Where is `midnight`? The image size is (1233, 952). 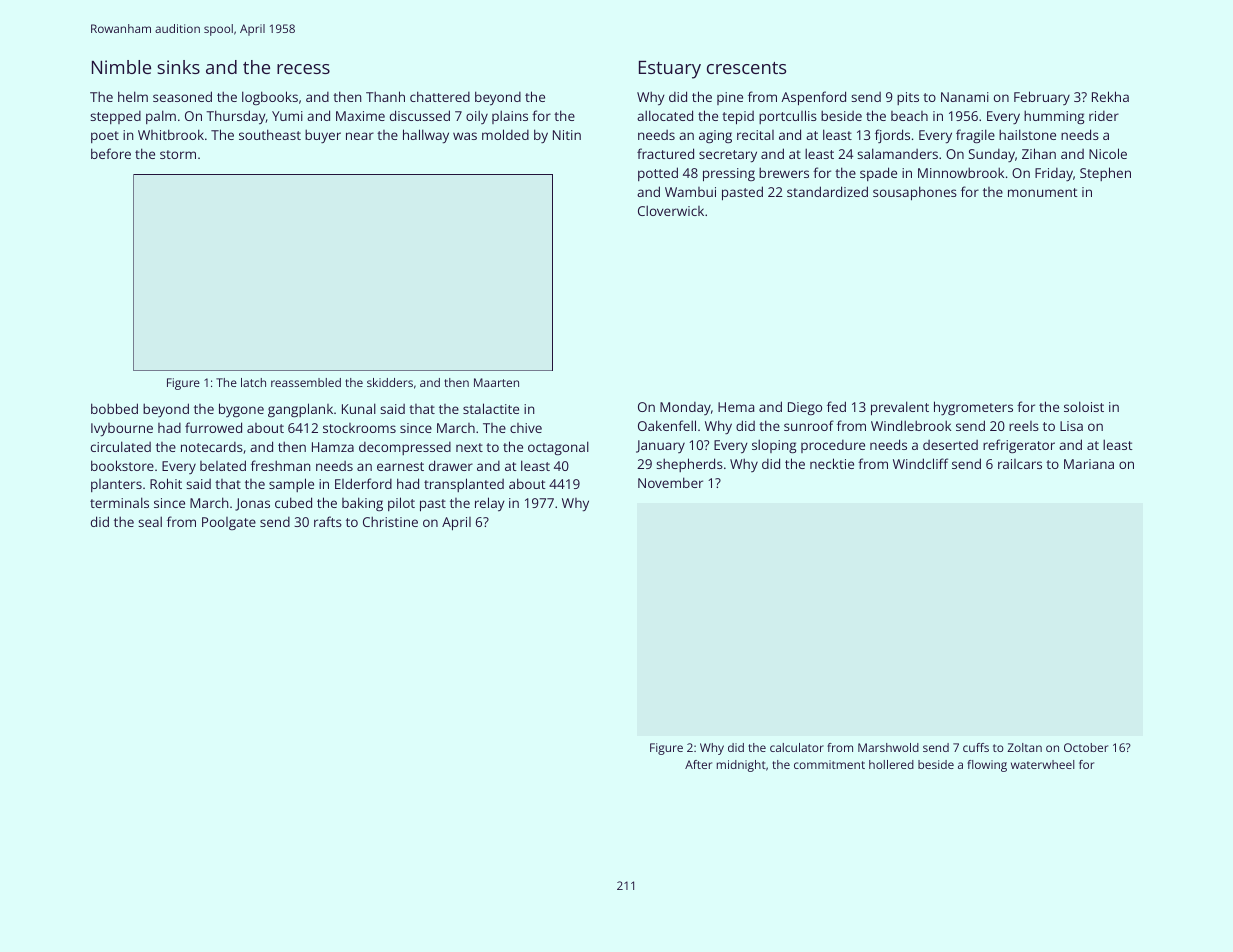
midnight is located at coordinates (741, 766).
